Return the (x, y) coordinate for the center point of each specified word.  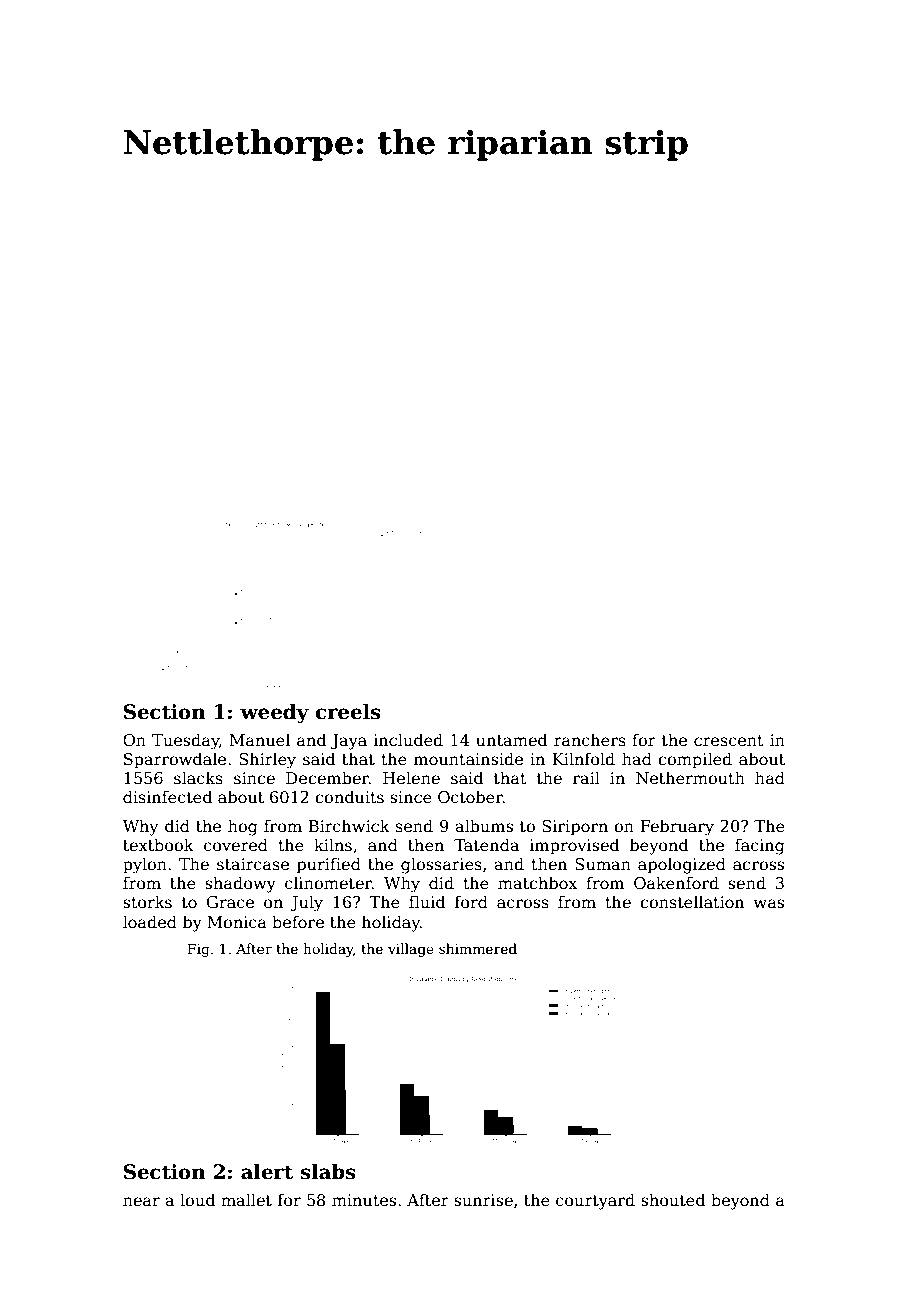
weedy (274, 714)
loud (197, 1199)
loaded (150, 922)
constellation (692, 902)
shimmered (478, 948)
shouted (673, 1200)
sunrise (483, 1200)
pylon (145, 865)
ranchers (590, 740)
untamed (511, 740)
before (298, 922)
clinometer (328, 883)
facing (760, 846)
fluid (427, 901)
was (769, 903)
